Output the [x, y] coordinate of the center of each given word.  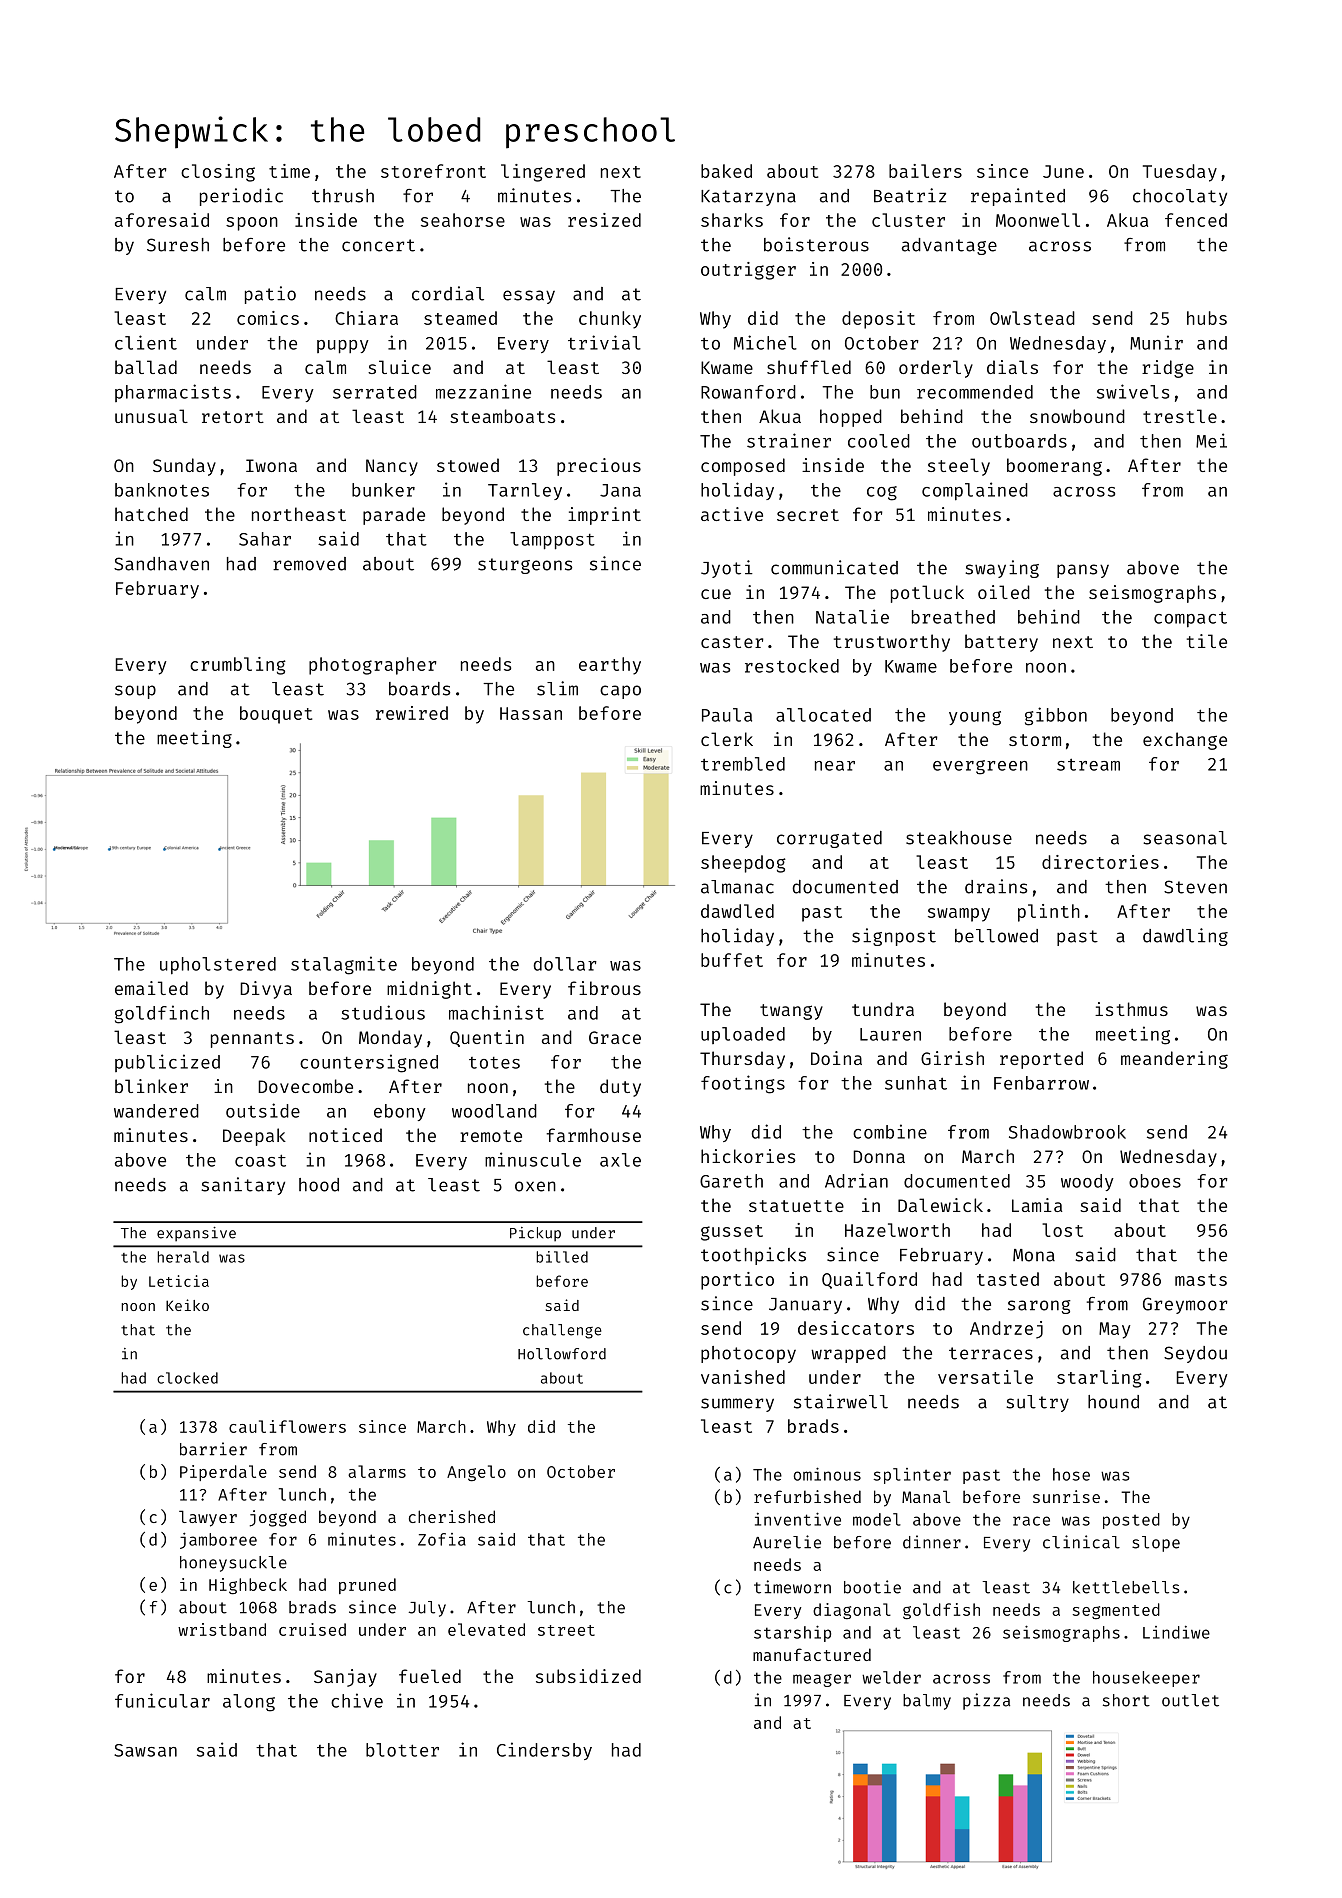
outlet [1190, 1700]
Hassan [531, 713]
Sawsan [145, 1750]
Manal [926, 1496]
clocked [187, 1378]
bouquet [276, 715]
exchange [1185, 741]
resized [604, 220]
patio [270, 295]
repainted [1018, 197]
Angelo [476, 1473]
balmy [927, 1702]
